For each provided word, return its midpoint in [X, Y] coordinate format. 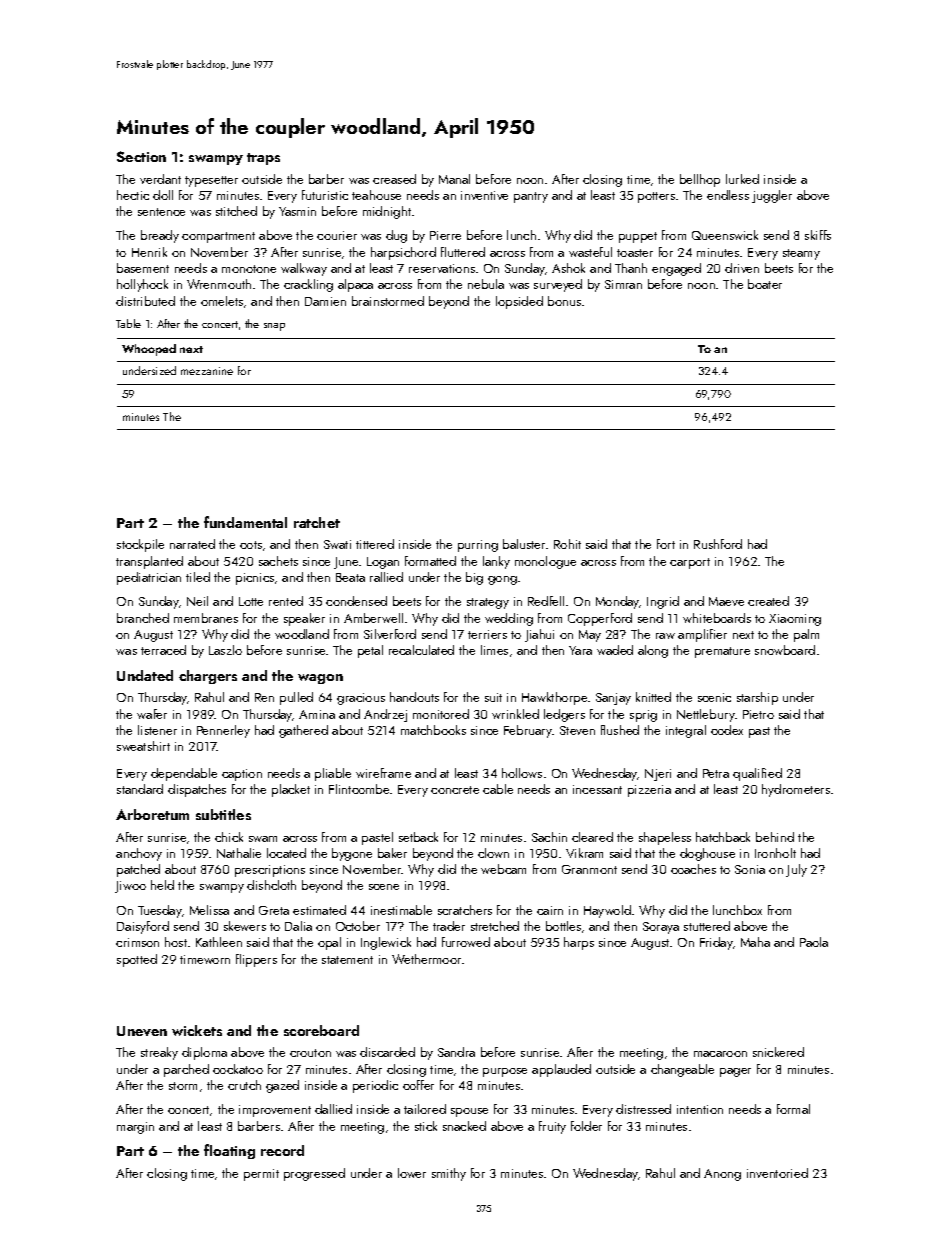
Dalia [298, 926]
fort [666, 544]
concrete [455, 790]
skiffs [818, 235]
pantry [531, 197]
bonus [564, 301]
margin [135, 1128]
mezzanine [207, 371]
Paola [814, 942]
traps [263, 159]
